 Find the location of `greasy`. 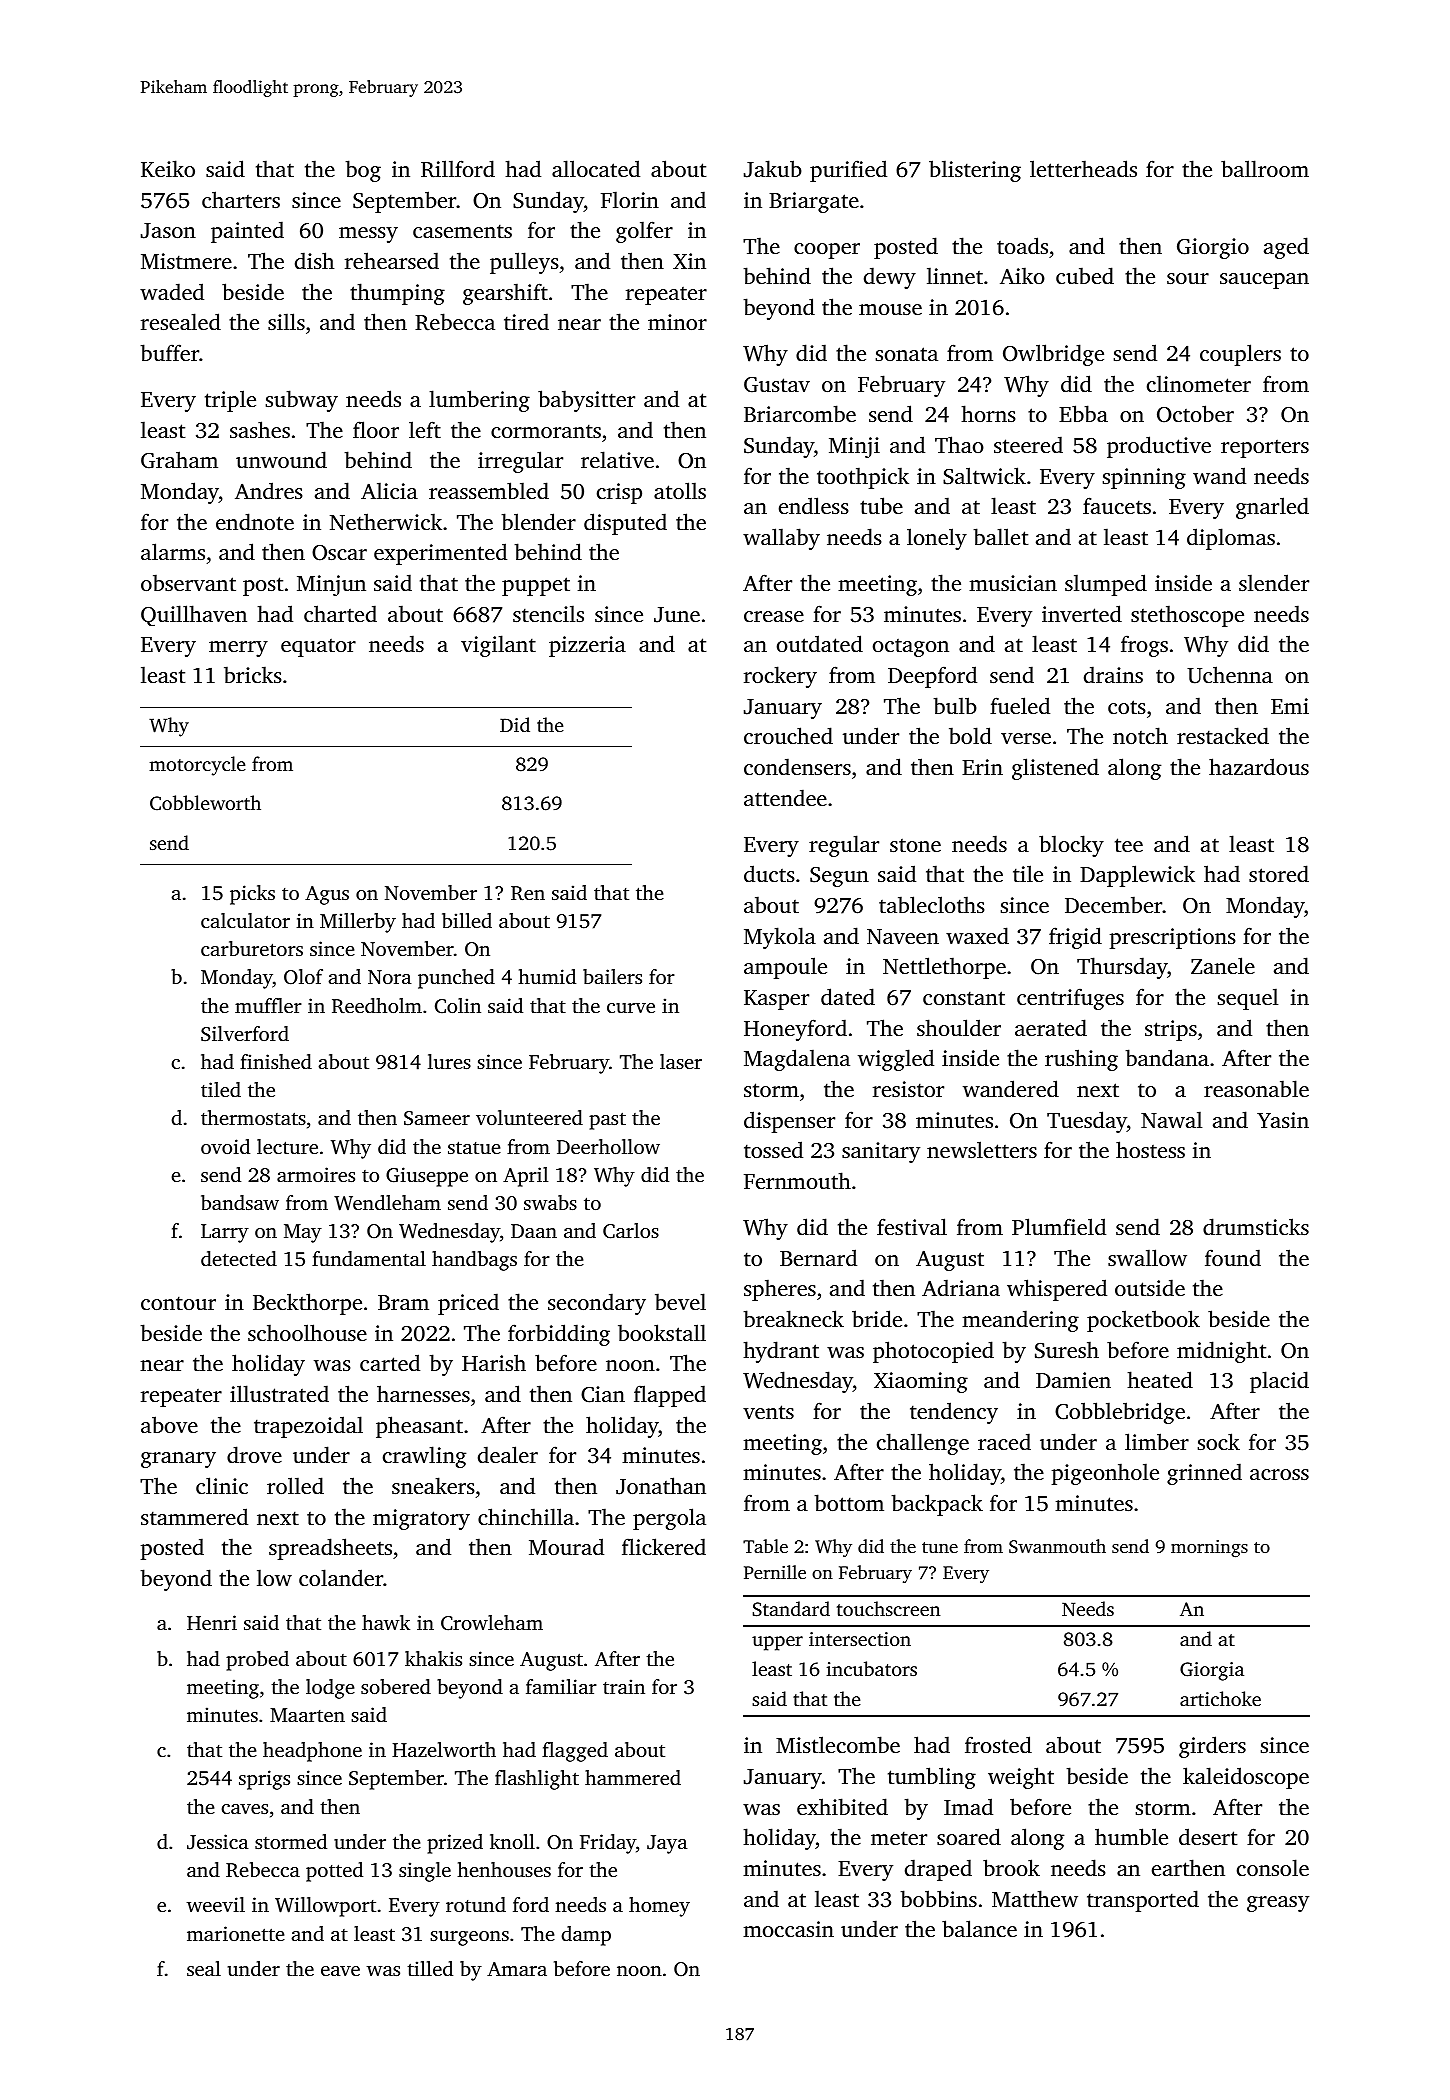

greasy is located at coordinates (1278, 1904).
